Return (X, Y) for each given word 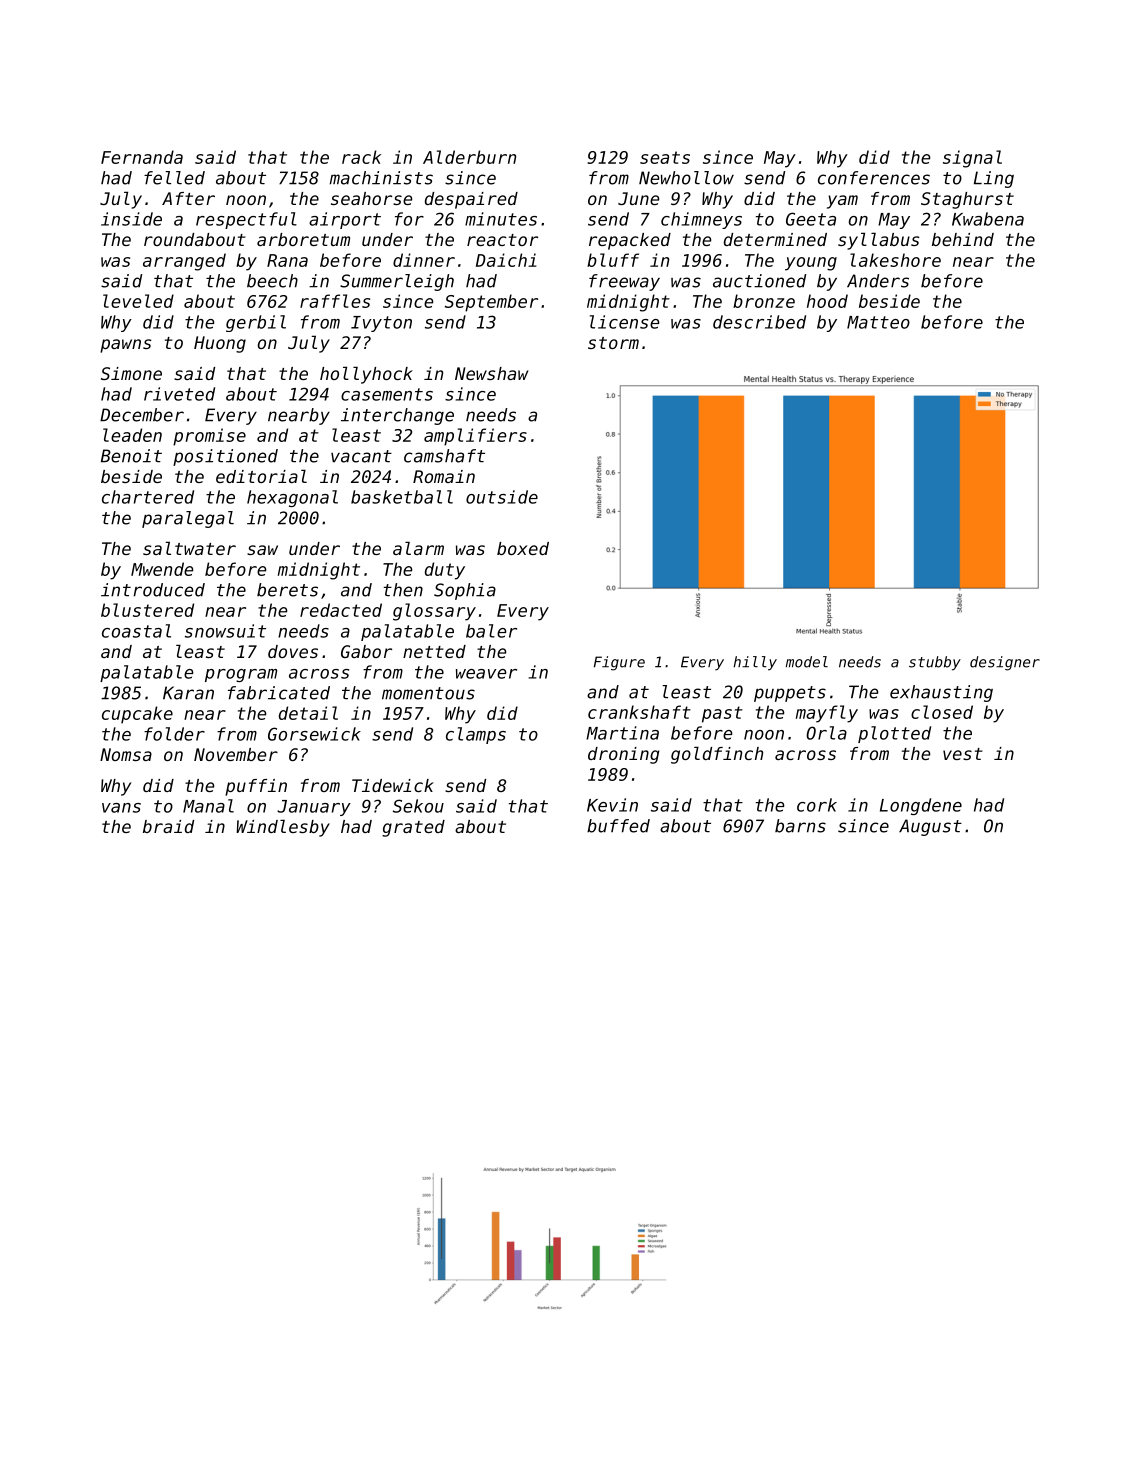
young (811, 264)
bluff (613, 260)
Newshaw (491, 373)
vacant (361, 456)
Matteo (878, 322)
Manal (208, 806)
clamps (476, 735)
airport (345, 220)
